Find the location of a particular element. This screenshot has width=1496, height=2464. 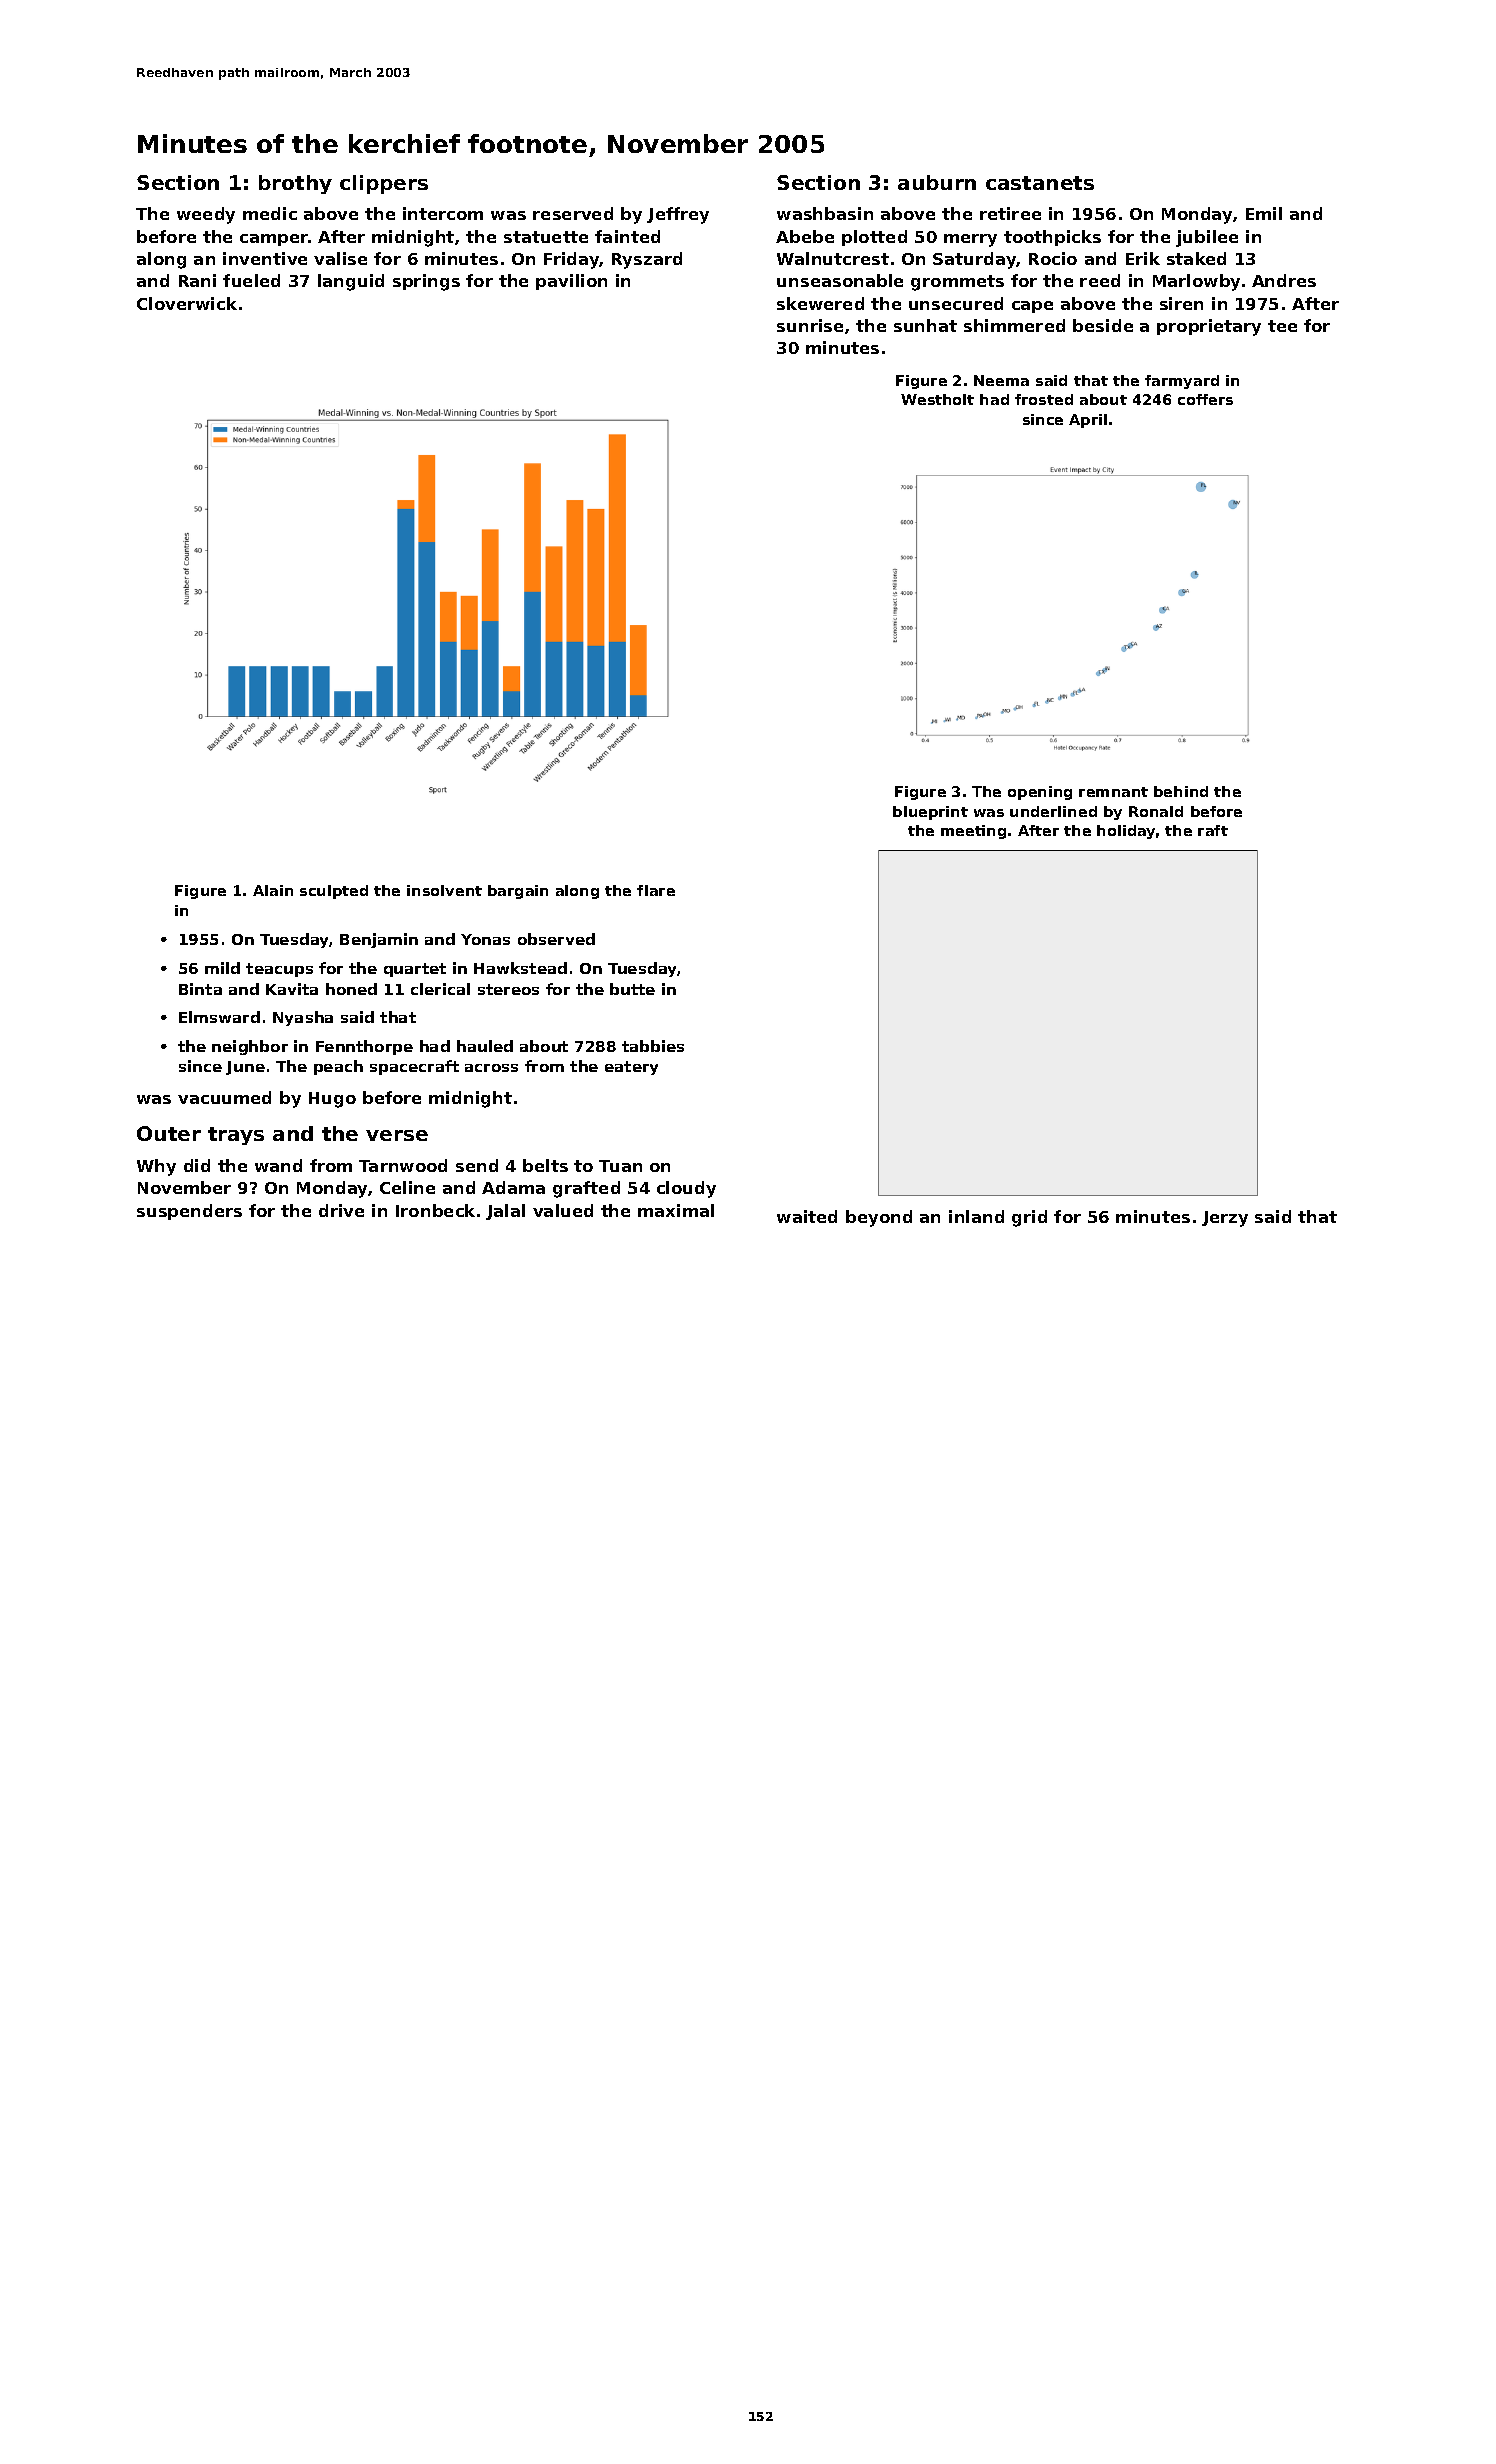

eatery is located at coordinates (631, 1068).
